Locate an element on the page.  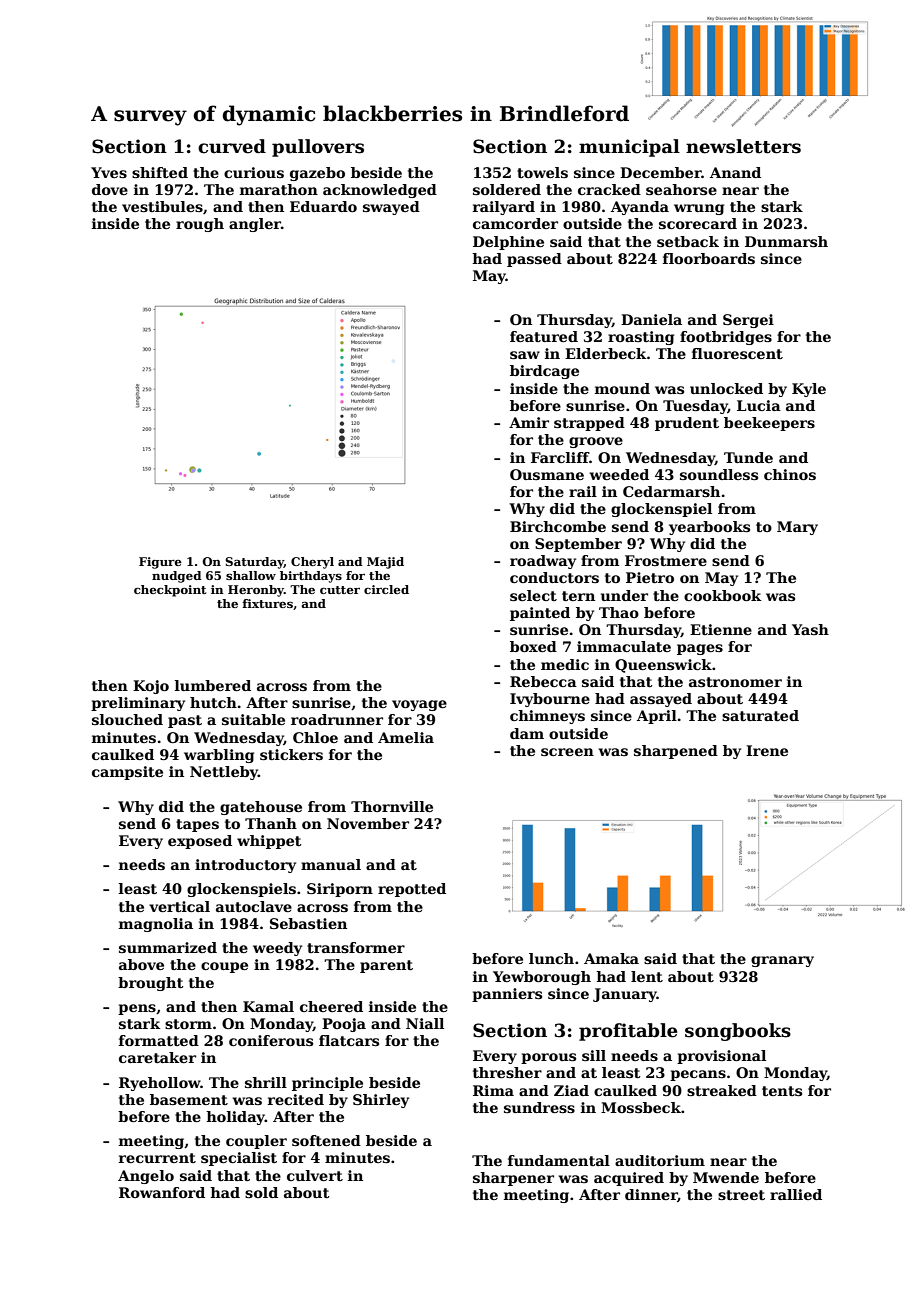
saw is located at coordinates (525, 355).
